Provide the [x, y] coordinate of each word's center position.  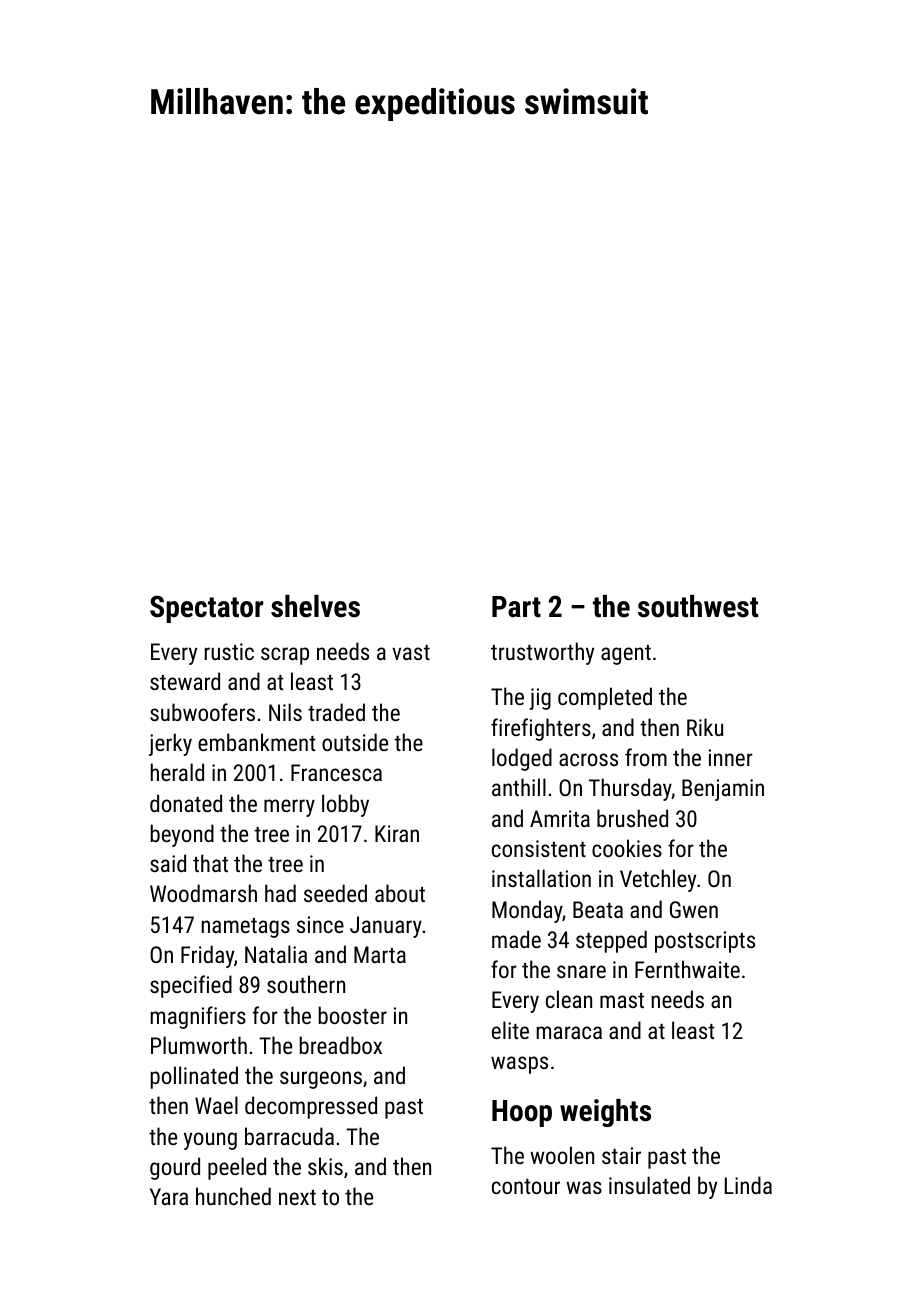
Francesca [336, 772]
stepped [611, 941]
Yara [169, 1196]
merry [289, 808]
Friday [207, 956]
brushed [632, 818]
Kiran [397, 833]
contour [526, 1186]
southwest [698, 606]
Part [516, 607]
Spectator [206, 609]
